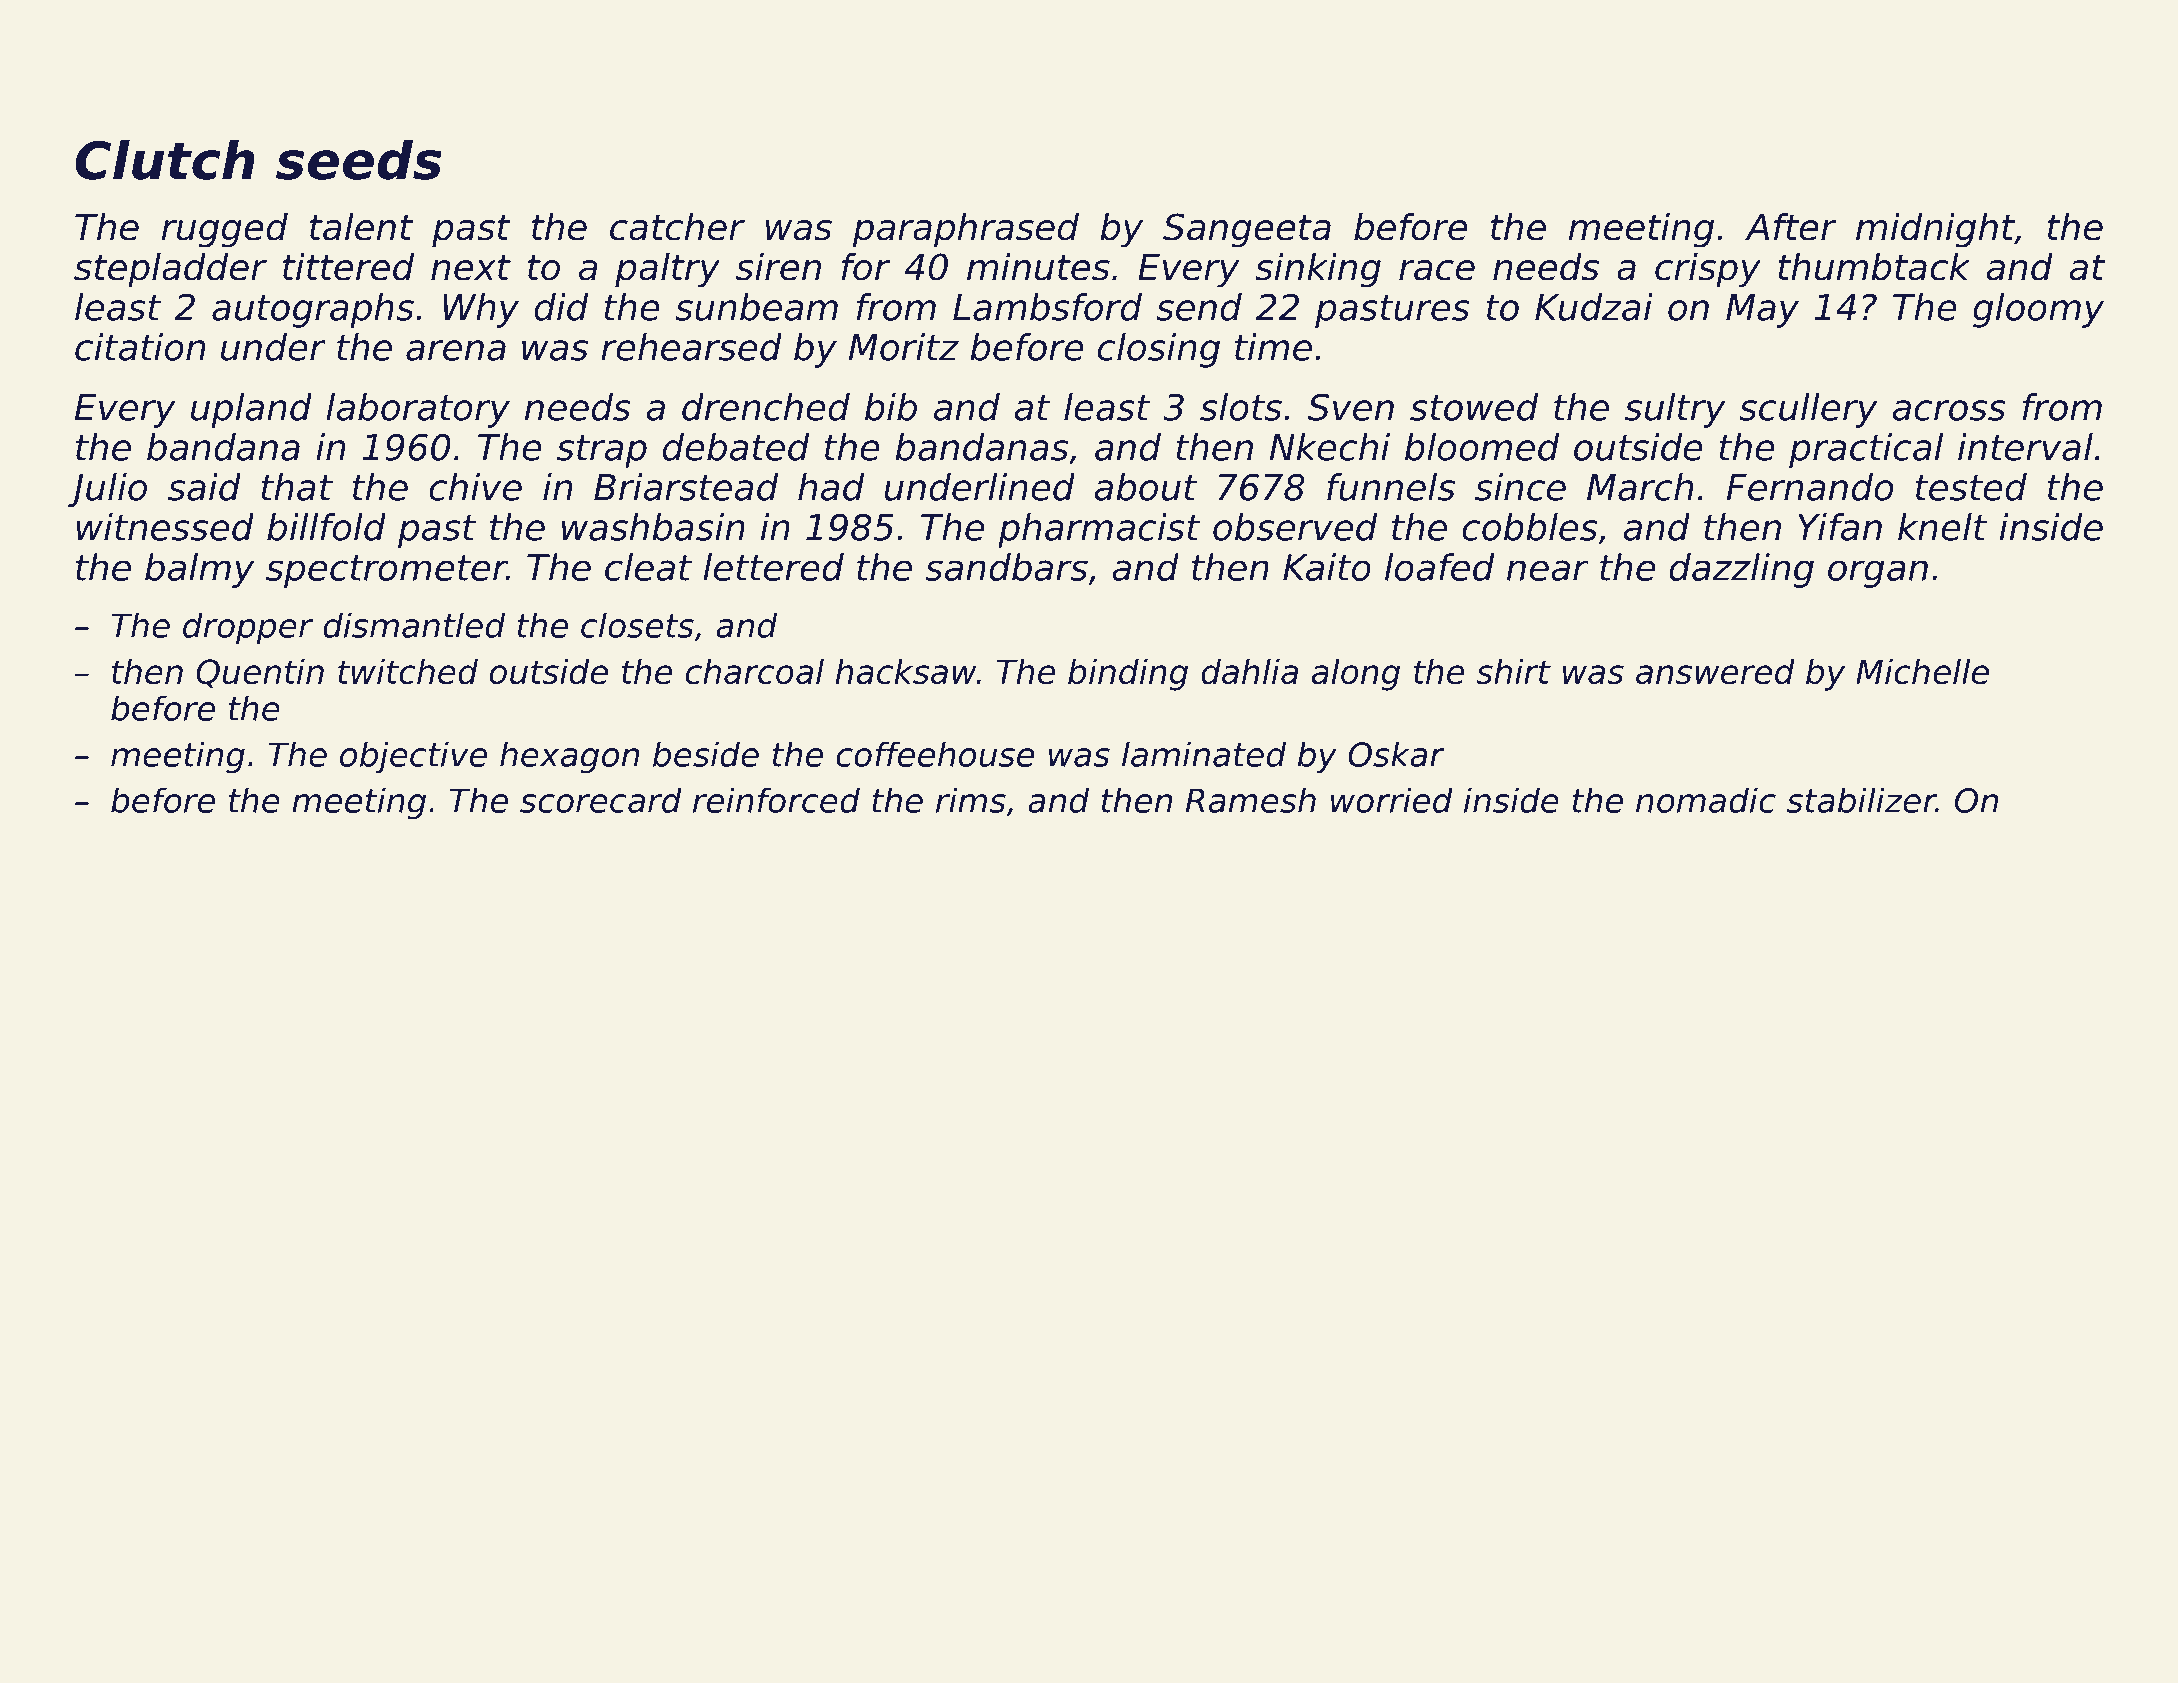 Image resolution: width=2178 pixels, height=1683 pixels. What do you see at coordinates (361, 227) in the image?
I see `talent` at bounding box center [361, 227].
